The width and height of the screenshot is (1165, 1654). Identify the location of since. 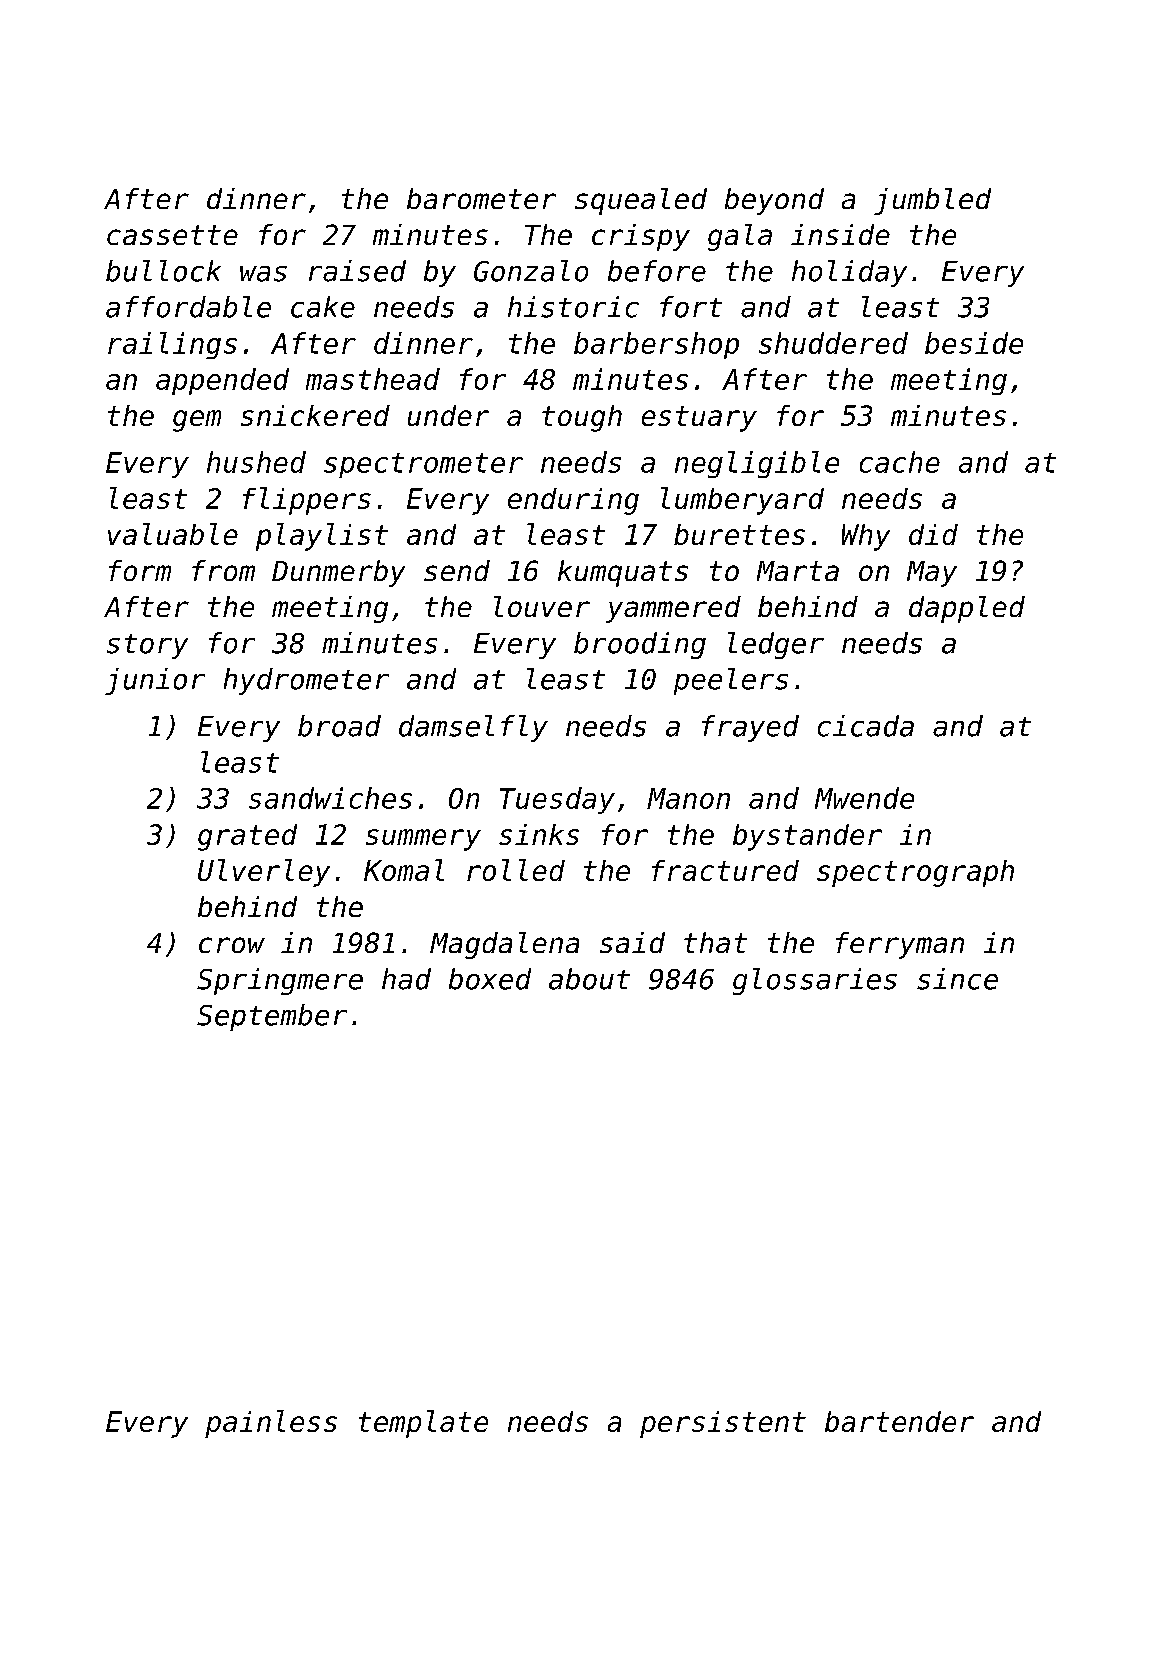
(957, 979).
